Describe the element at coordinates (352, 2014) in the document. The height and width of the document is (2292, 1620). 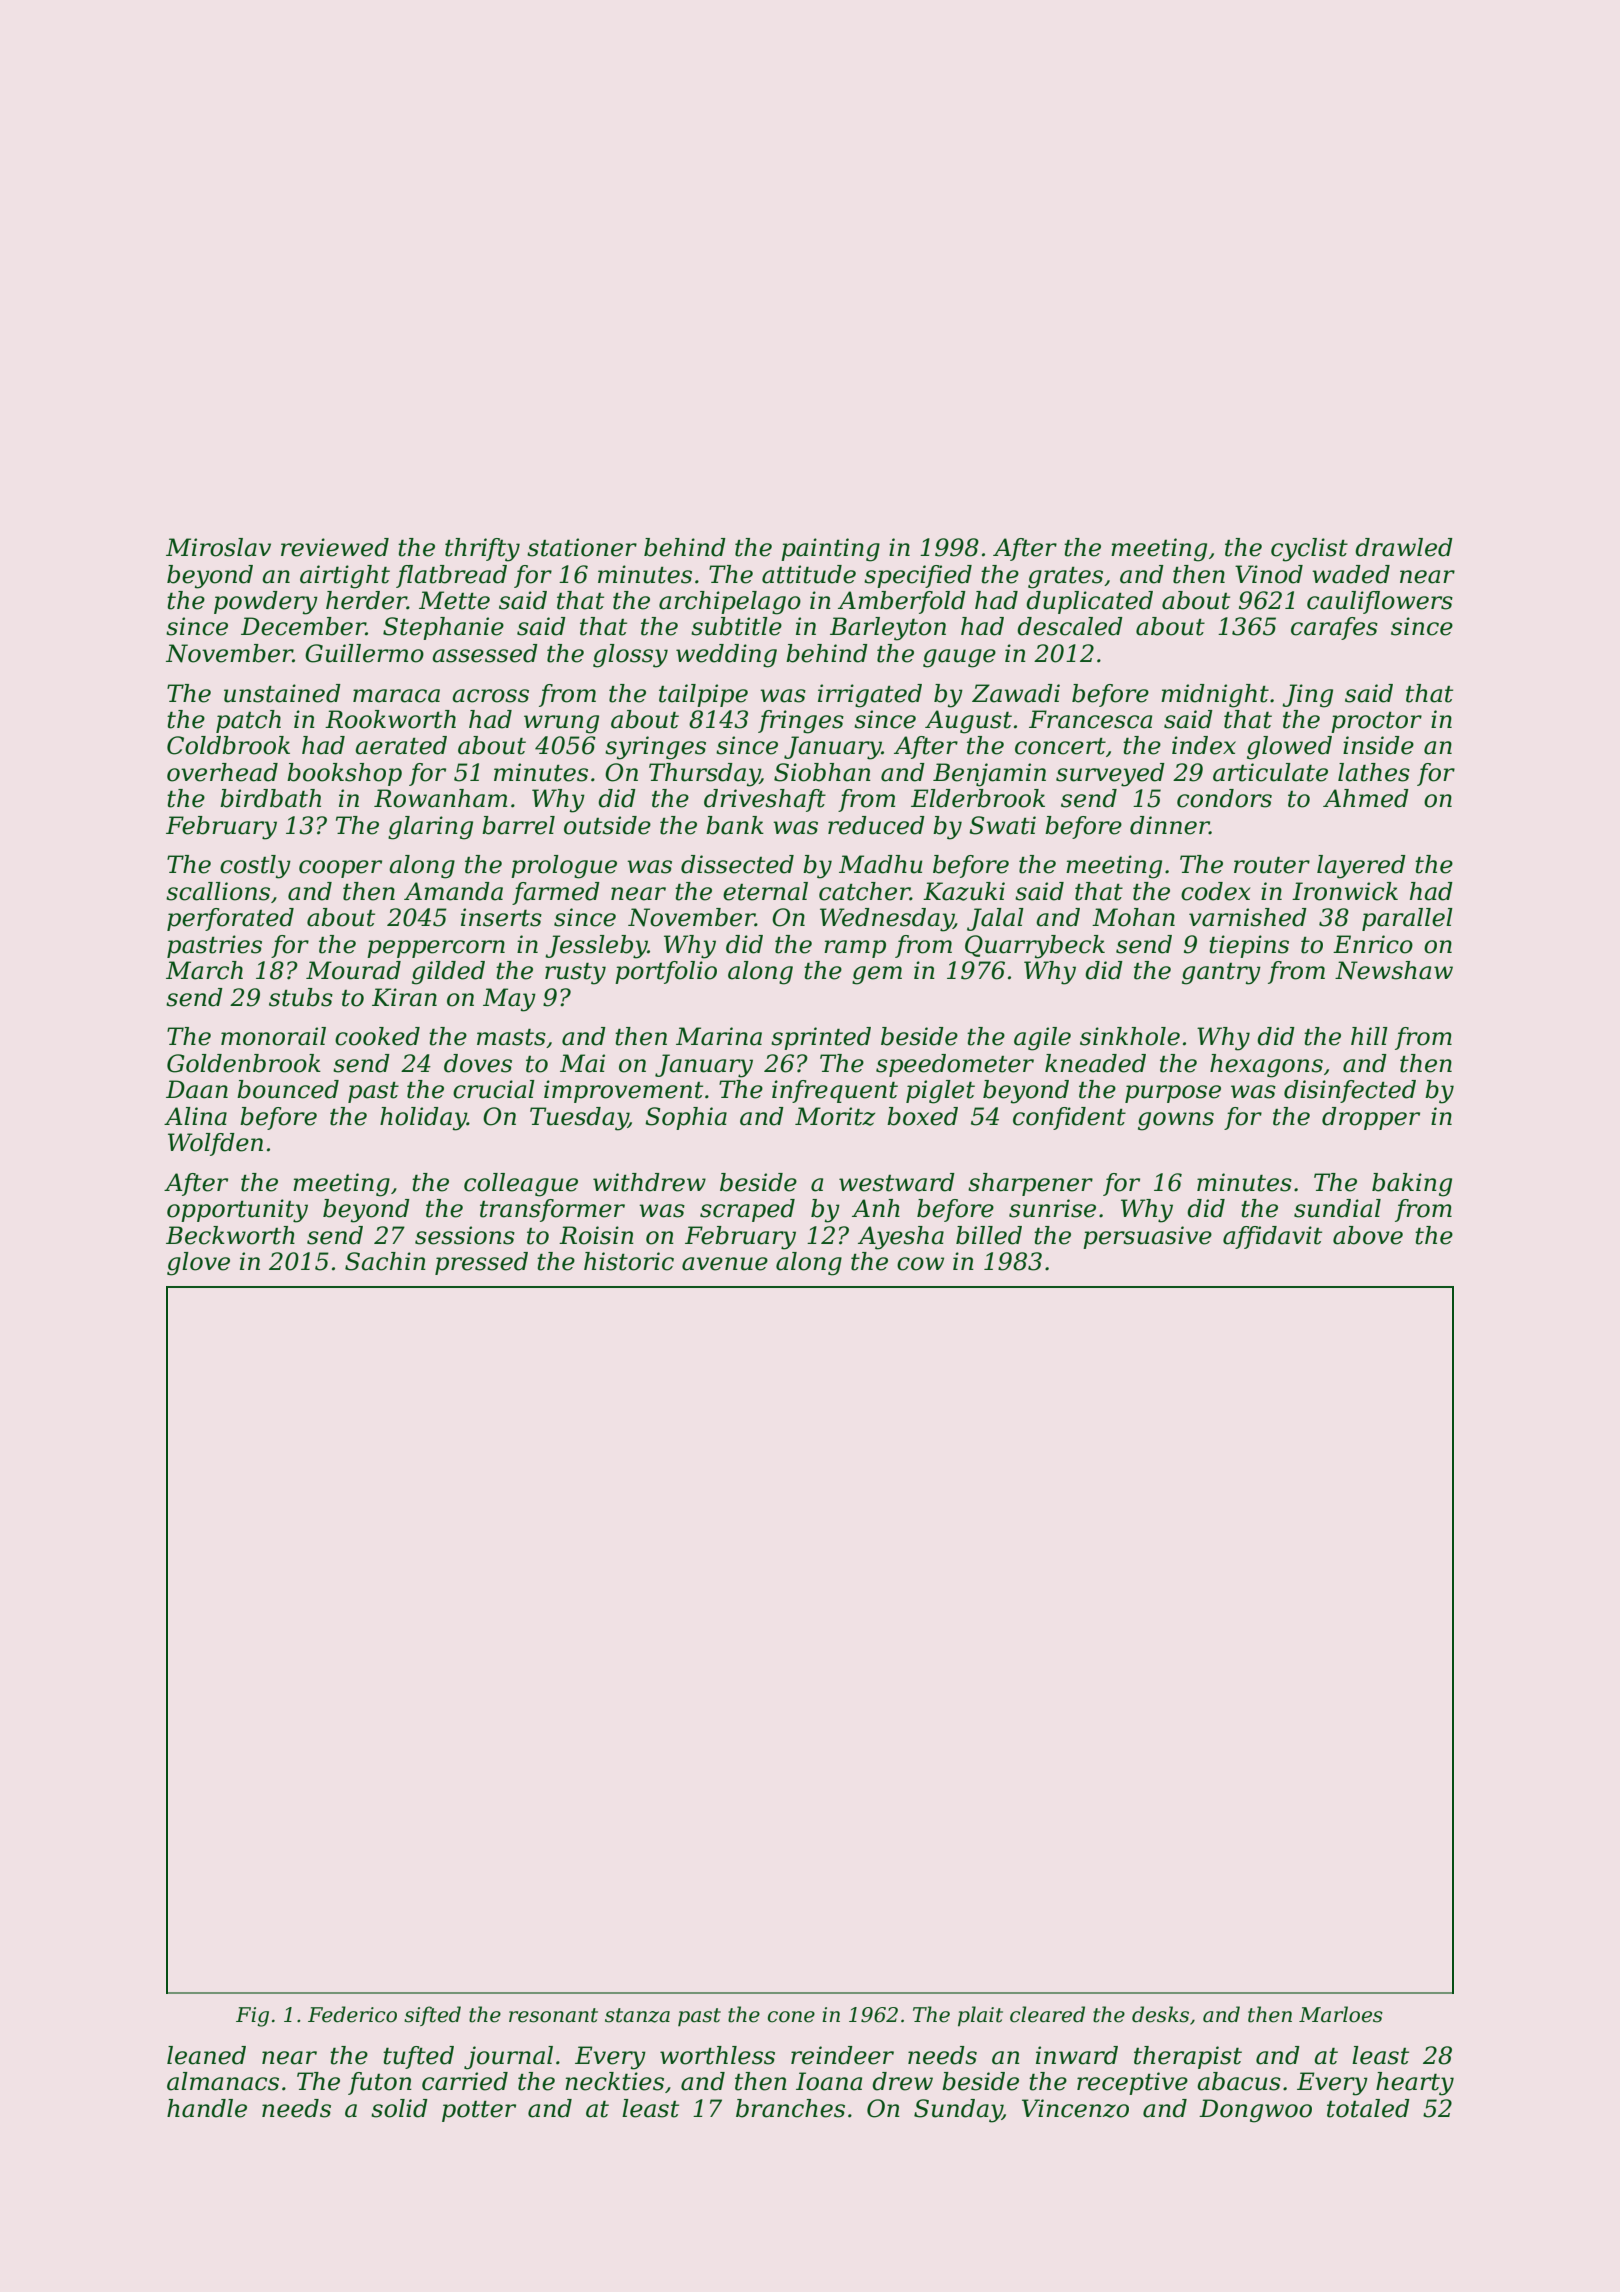
I see `Federico` at that location.
